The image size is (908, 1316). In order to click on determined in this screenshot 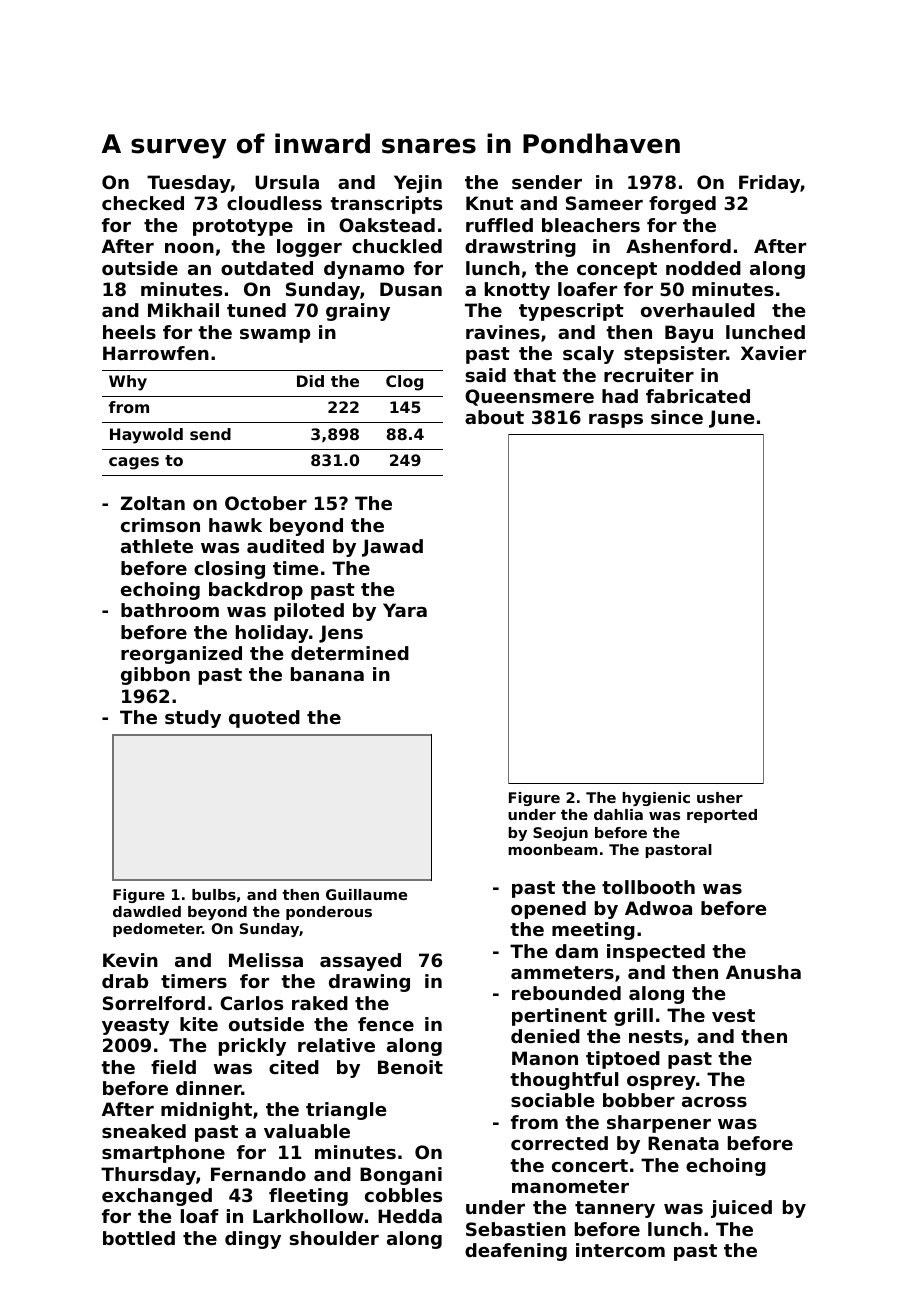, I will do `click(350, 653)`.
